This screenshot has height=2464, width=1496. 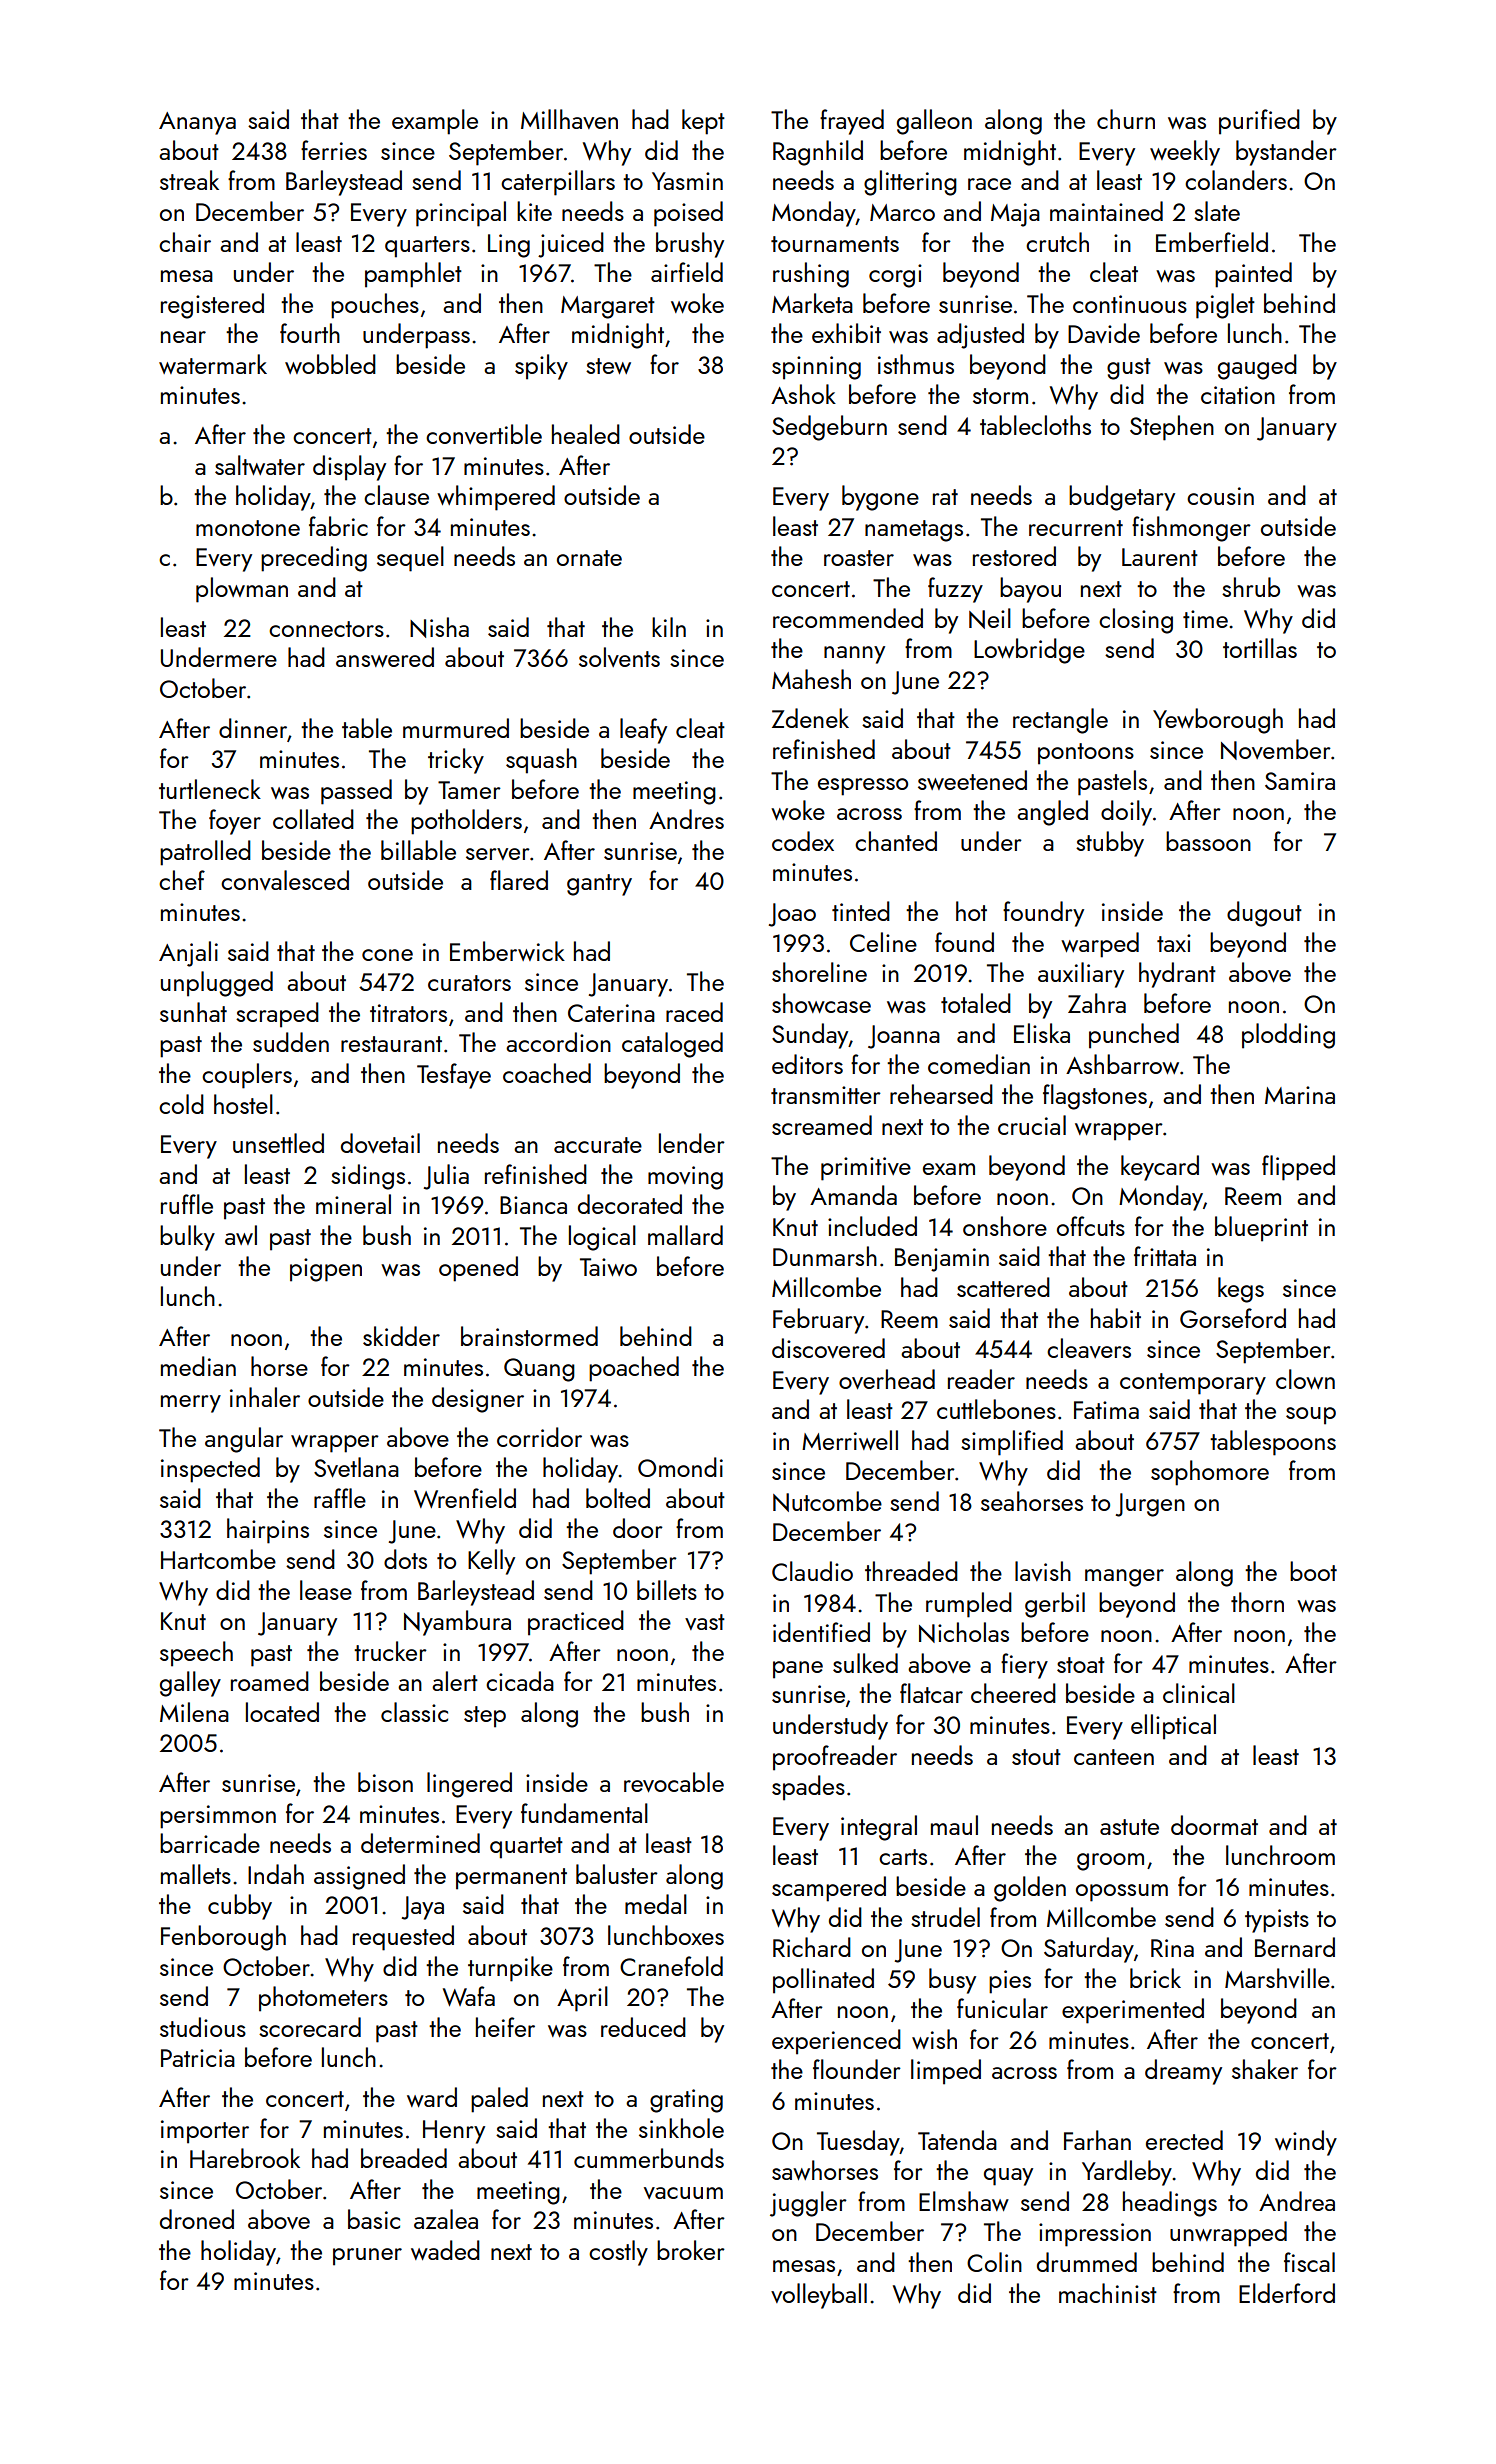 I want to click on frayed, so click(x=852, y=122).
